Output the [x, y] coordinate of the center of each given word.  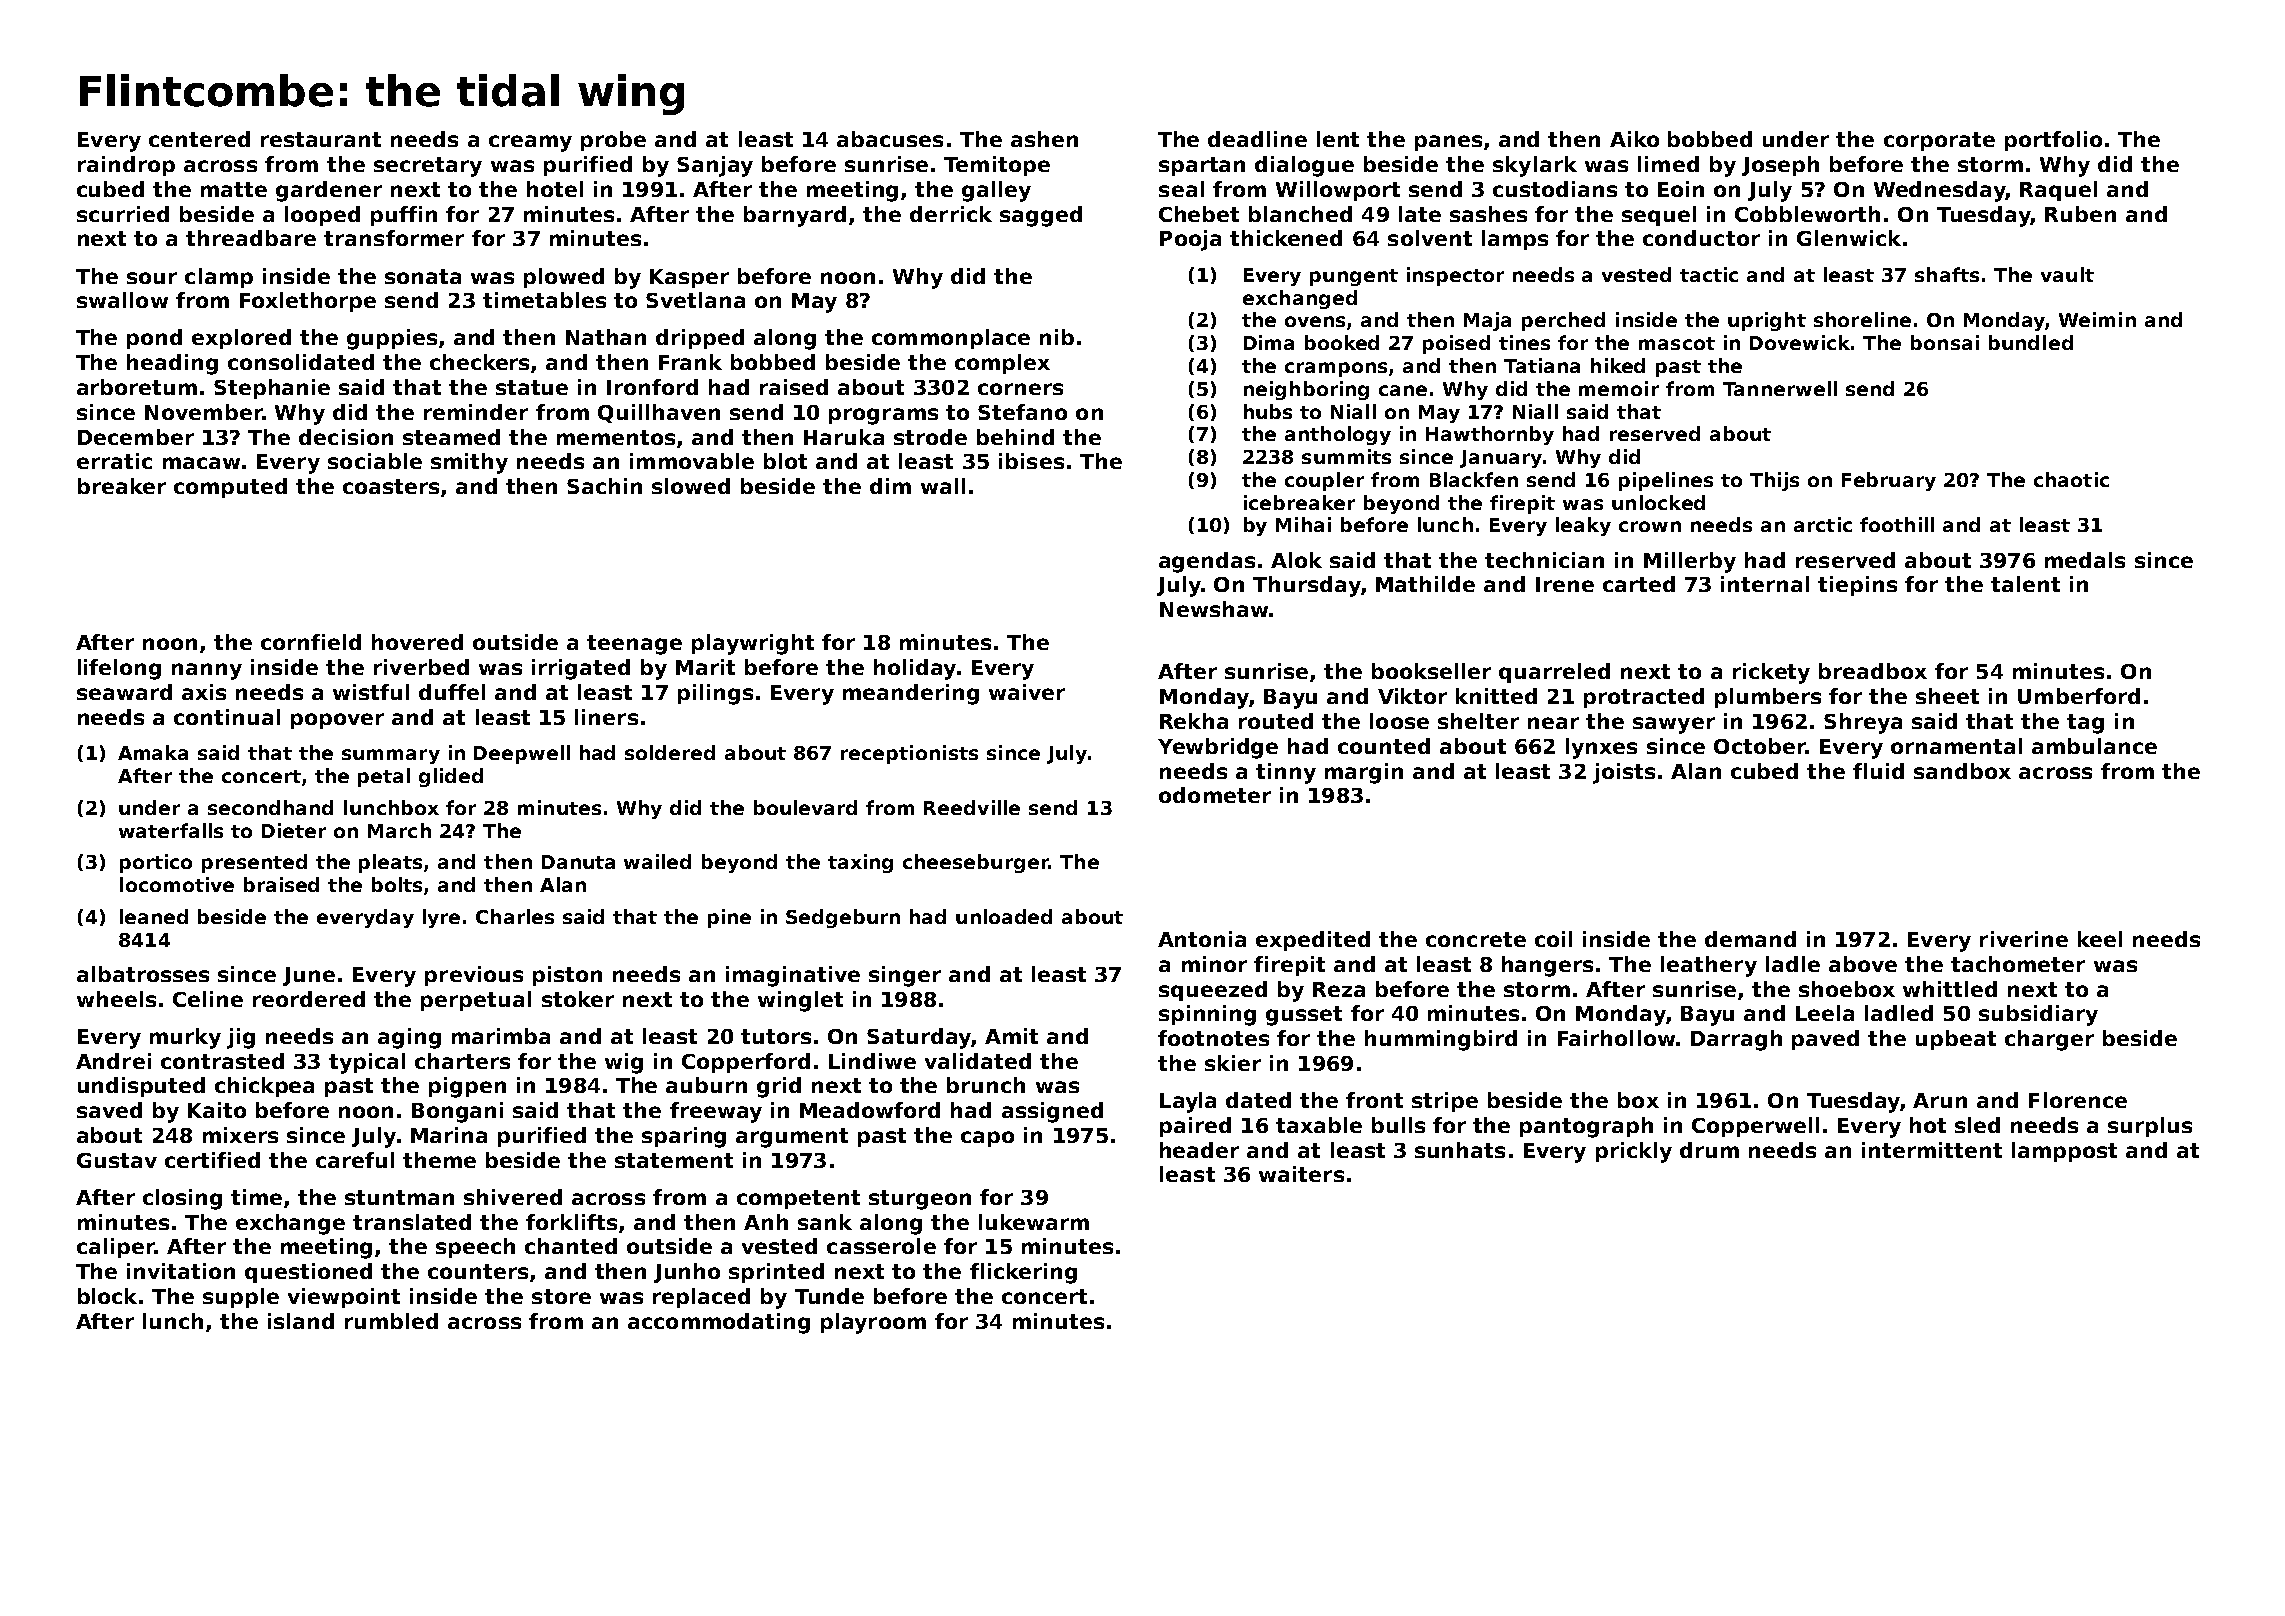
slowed [691, 486]
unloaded [1004, 916]
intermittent [1932, 1150]
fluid [1878, 771]
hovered [417, 642]
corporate [1939, 141]
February [1889, 481]
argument [792, 1138]
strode [930, 437]
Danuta [578, 862]
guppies [392, 339]
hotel [555, 189]
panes [1448, 143]
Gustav [117, 1160]
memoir [1619, 388]
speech [475, 1248]
